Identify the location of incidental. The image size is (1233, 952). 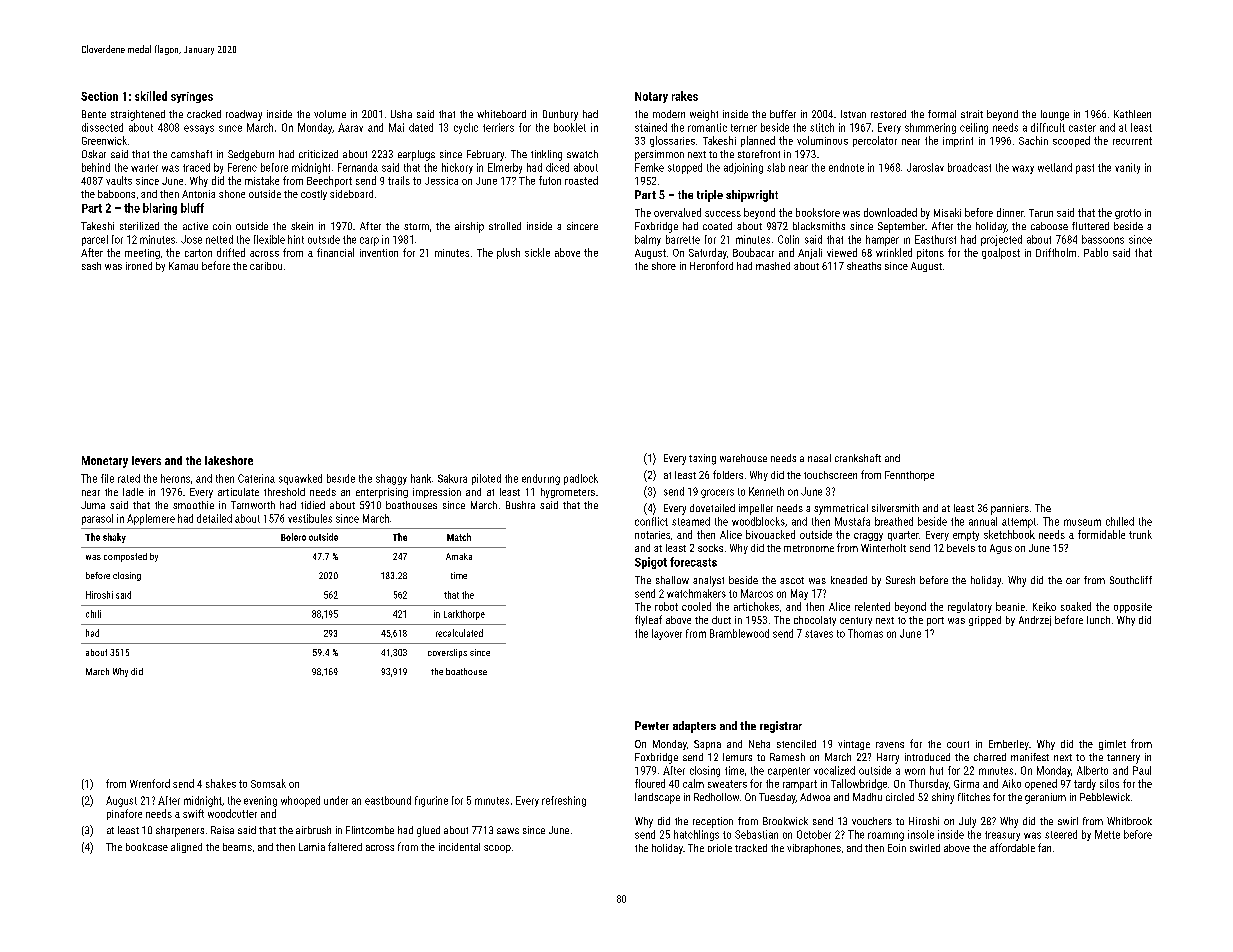
(459, 847).
